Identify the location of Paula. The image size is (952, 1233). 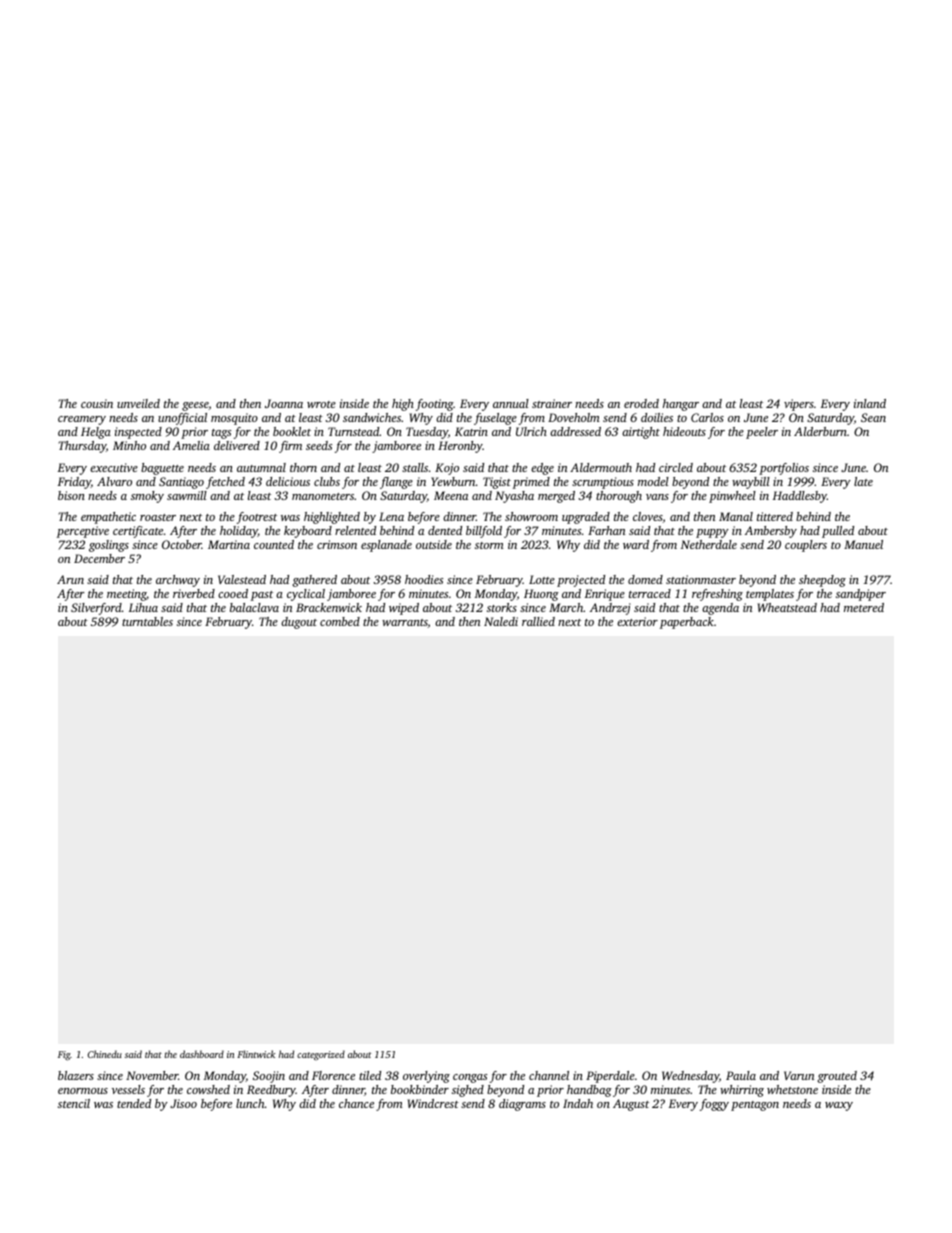
(741, 1075).
